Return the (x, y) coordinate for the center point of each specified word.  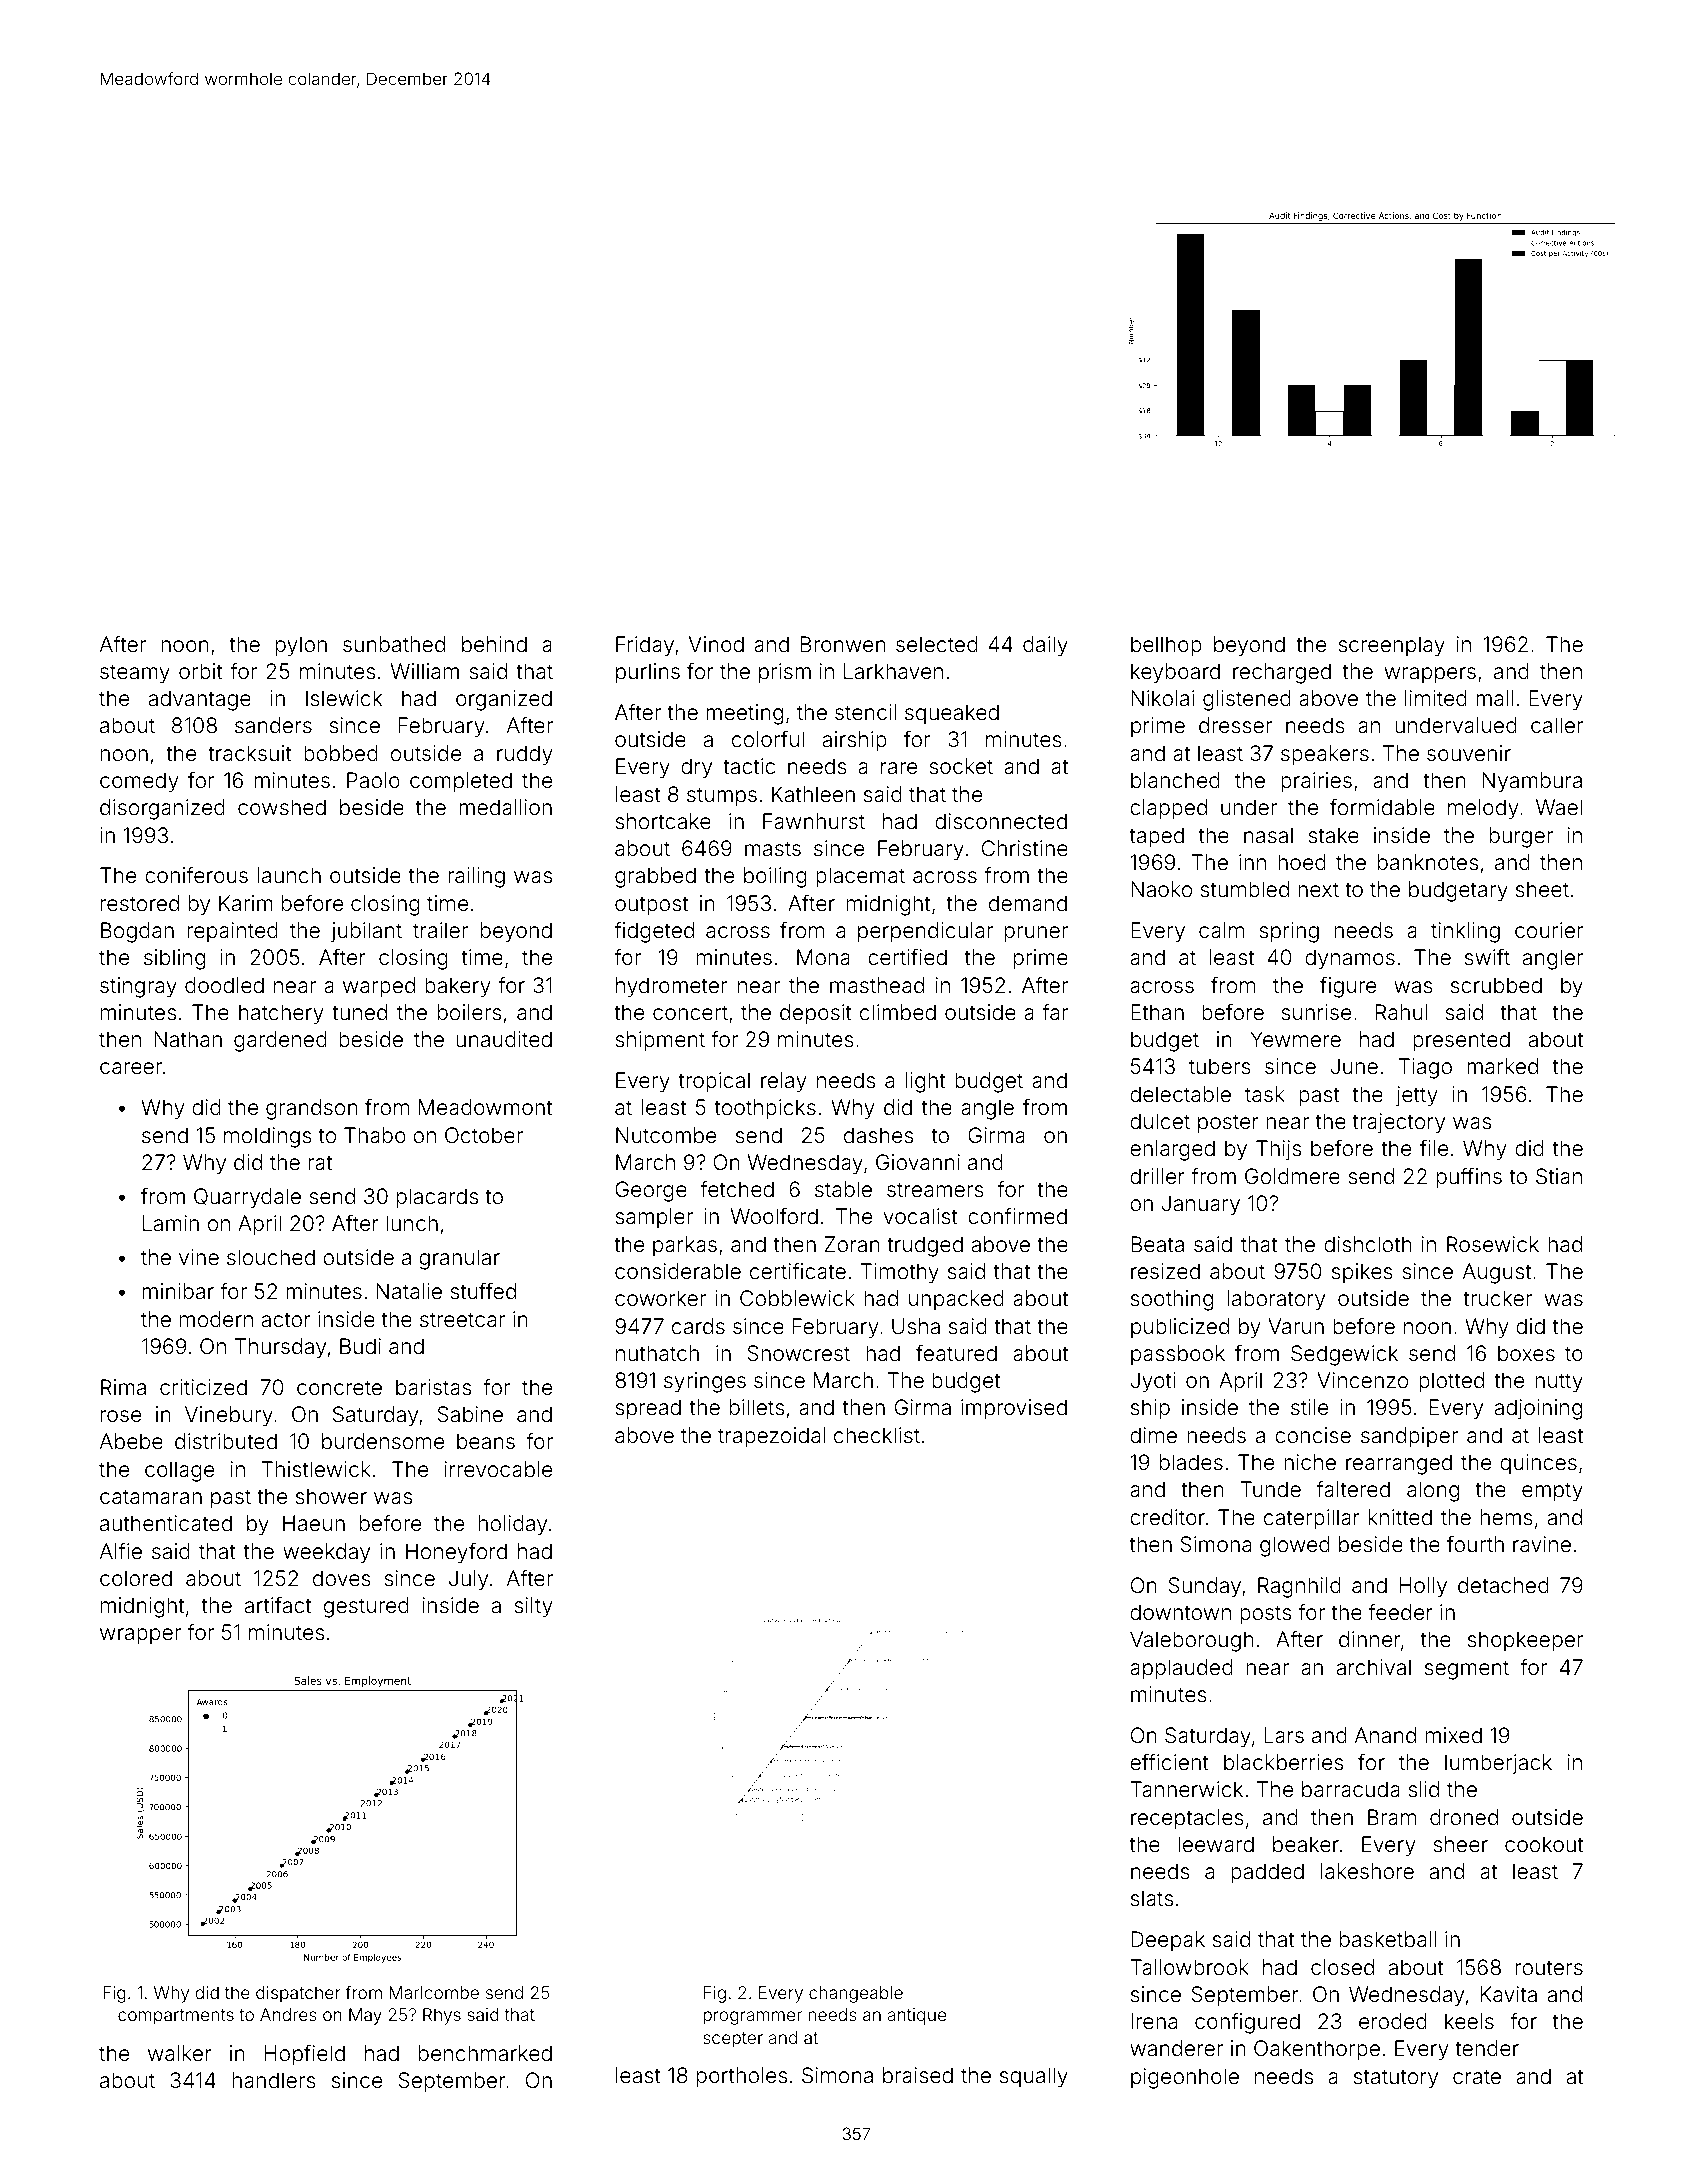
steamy (135, 674)
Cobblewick (797, 1298)
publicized (1180, 1328)
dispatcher (298, 1994)
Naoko (1161, 889)
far (1055, 1012)
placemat (860, 877)
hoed (1302, 862)
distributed (226, 1441)
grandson (312, 1109)
